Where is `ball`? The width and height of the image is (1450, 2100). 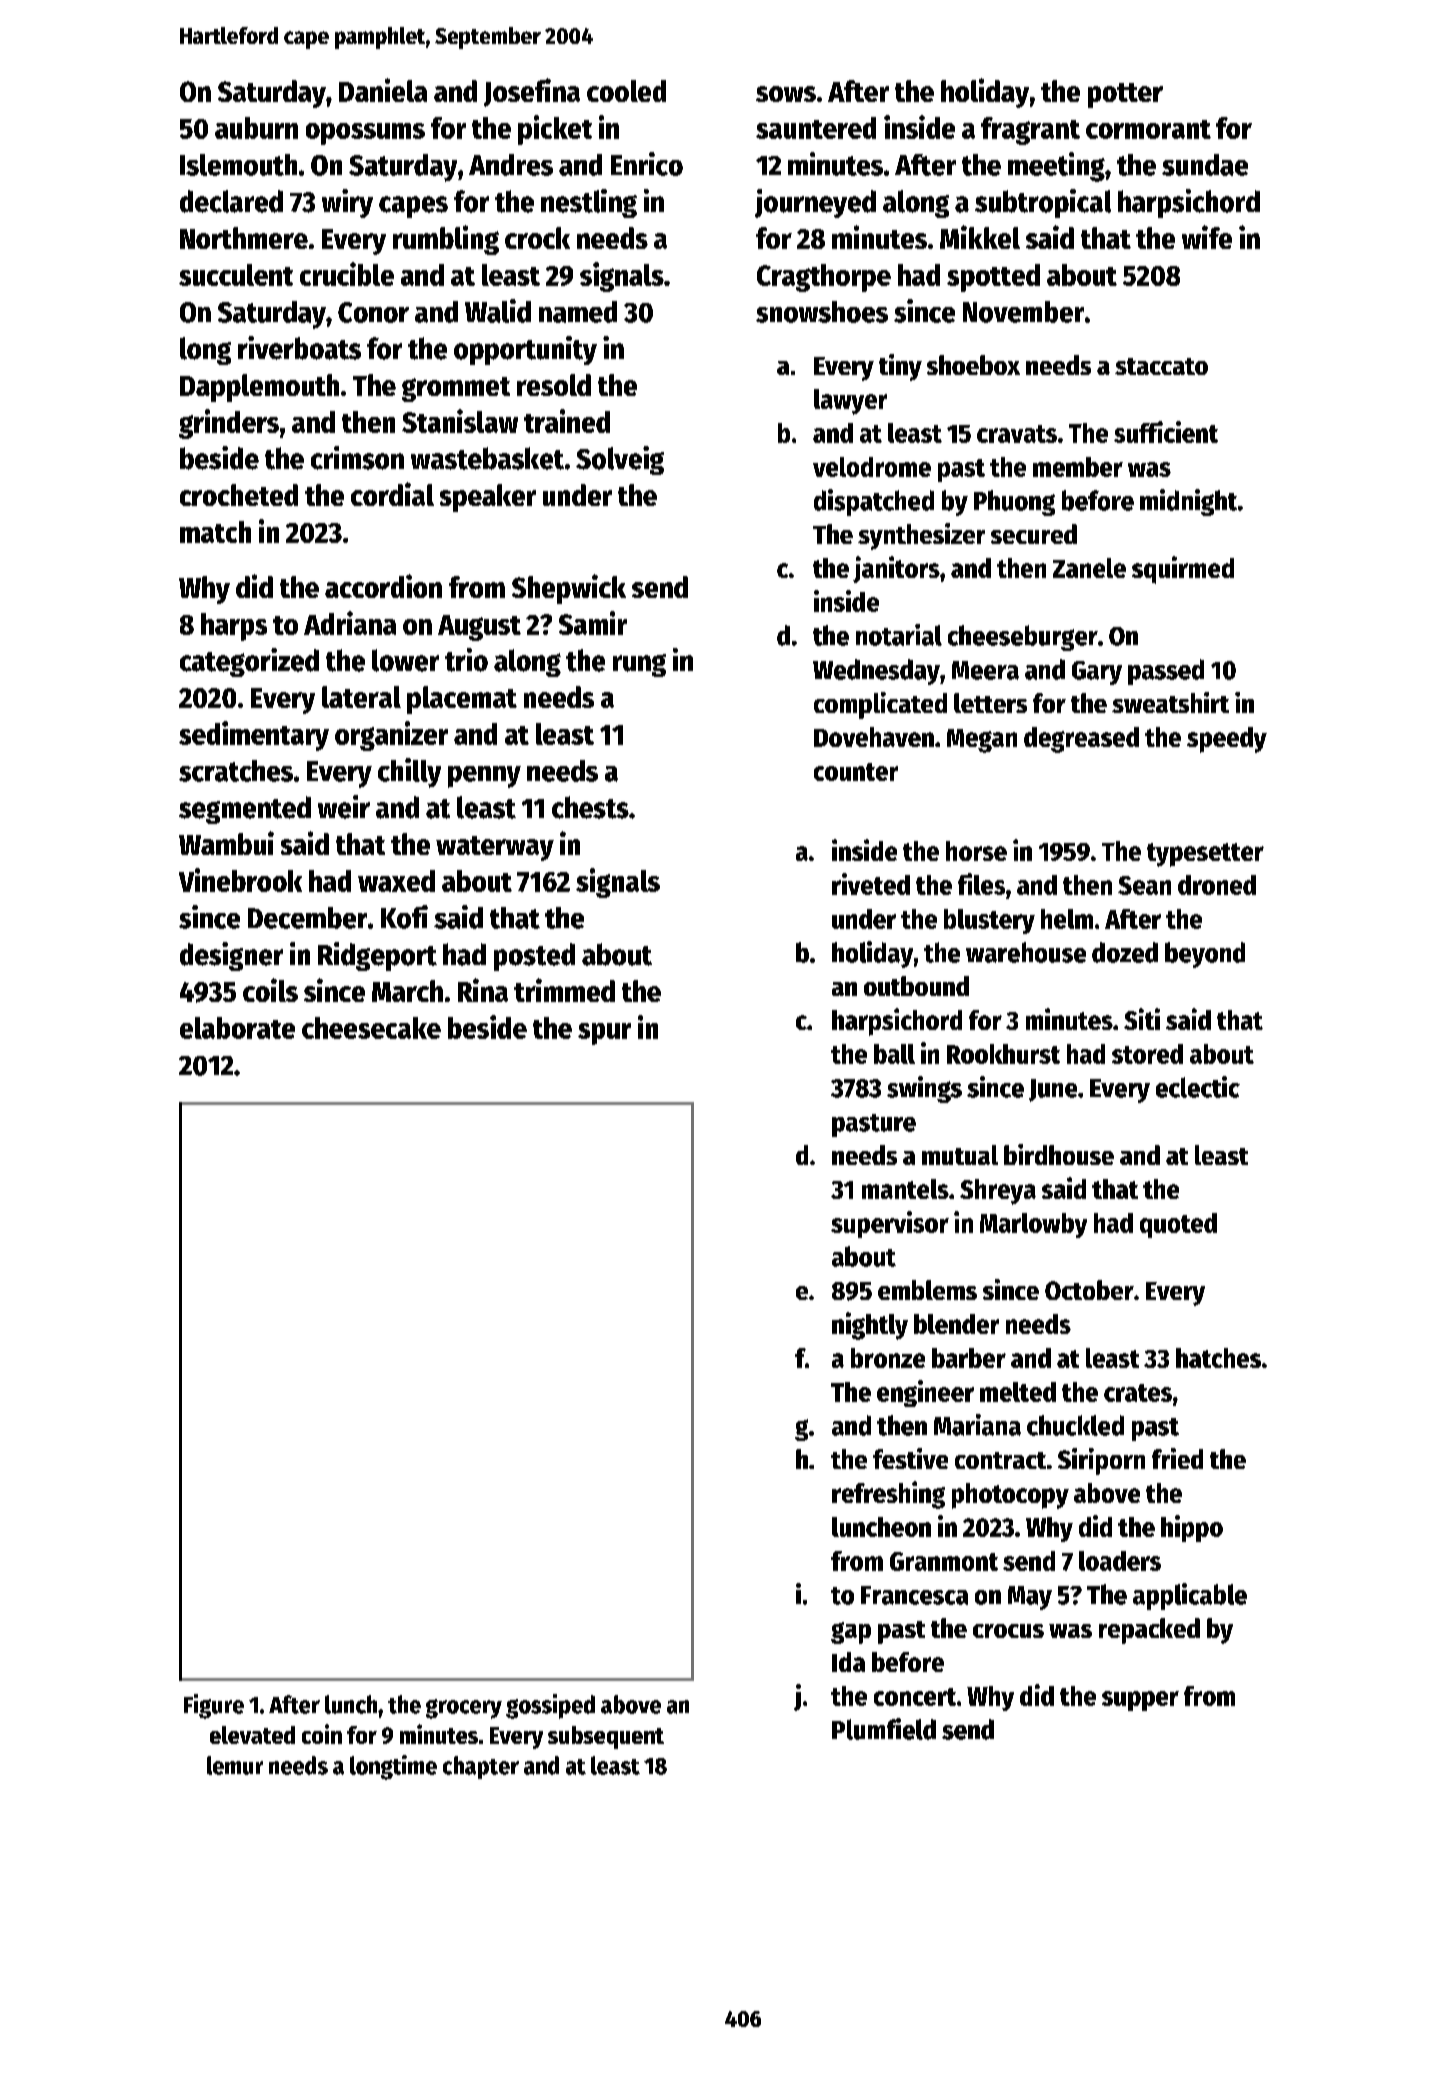
ball is located at coordinates (894, 1054).
